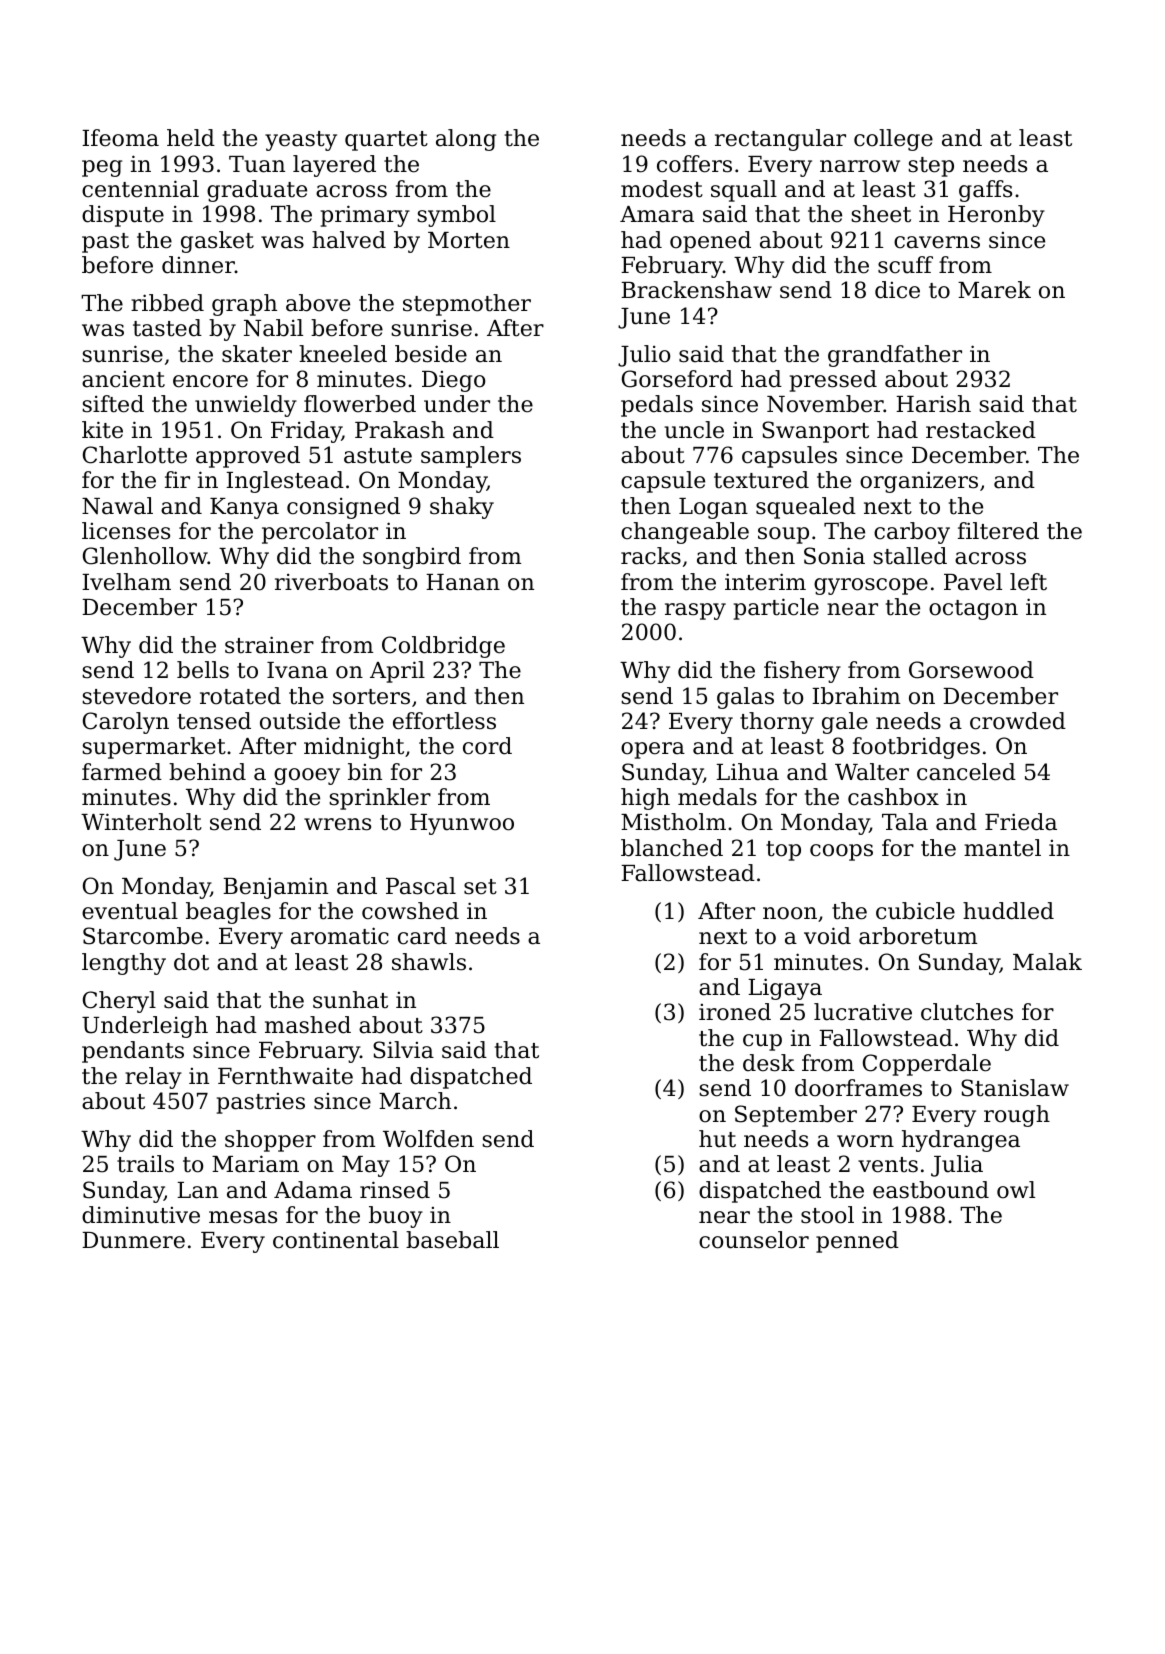 The image size is (1165, 1654). Describe the element at coordinates (863, 1012) in the document. I see `lucrative` at that location.
